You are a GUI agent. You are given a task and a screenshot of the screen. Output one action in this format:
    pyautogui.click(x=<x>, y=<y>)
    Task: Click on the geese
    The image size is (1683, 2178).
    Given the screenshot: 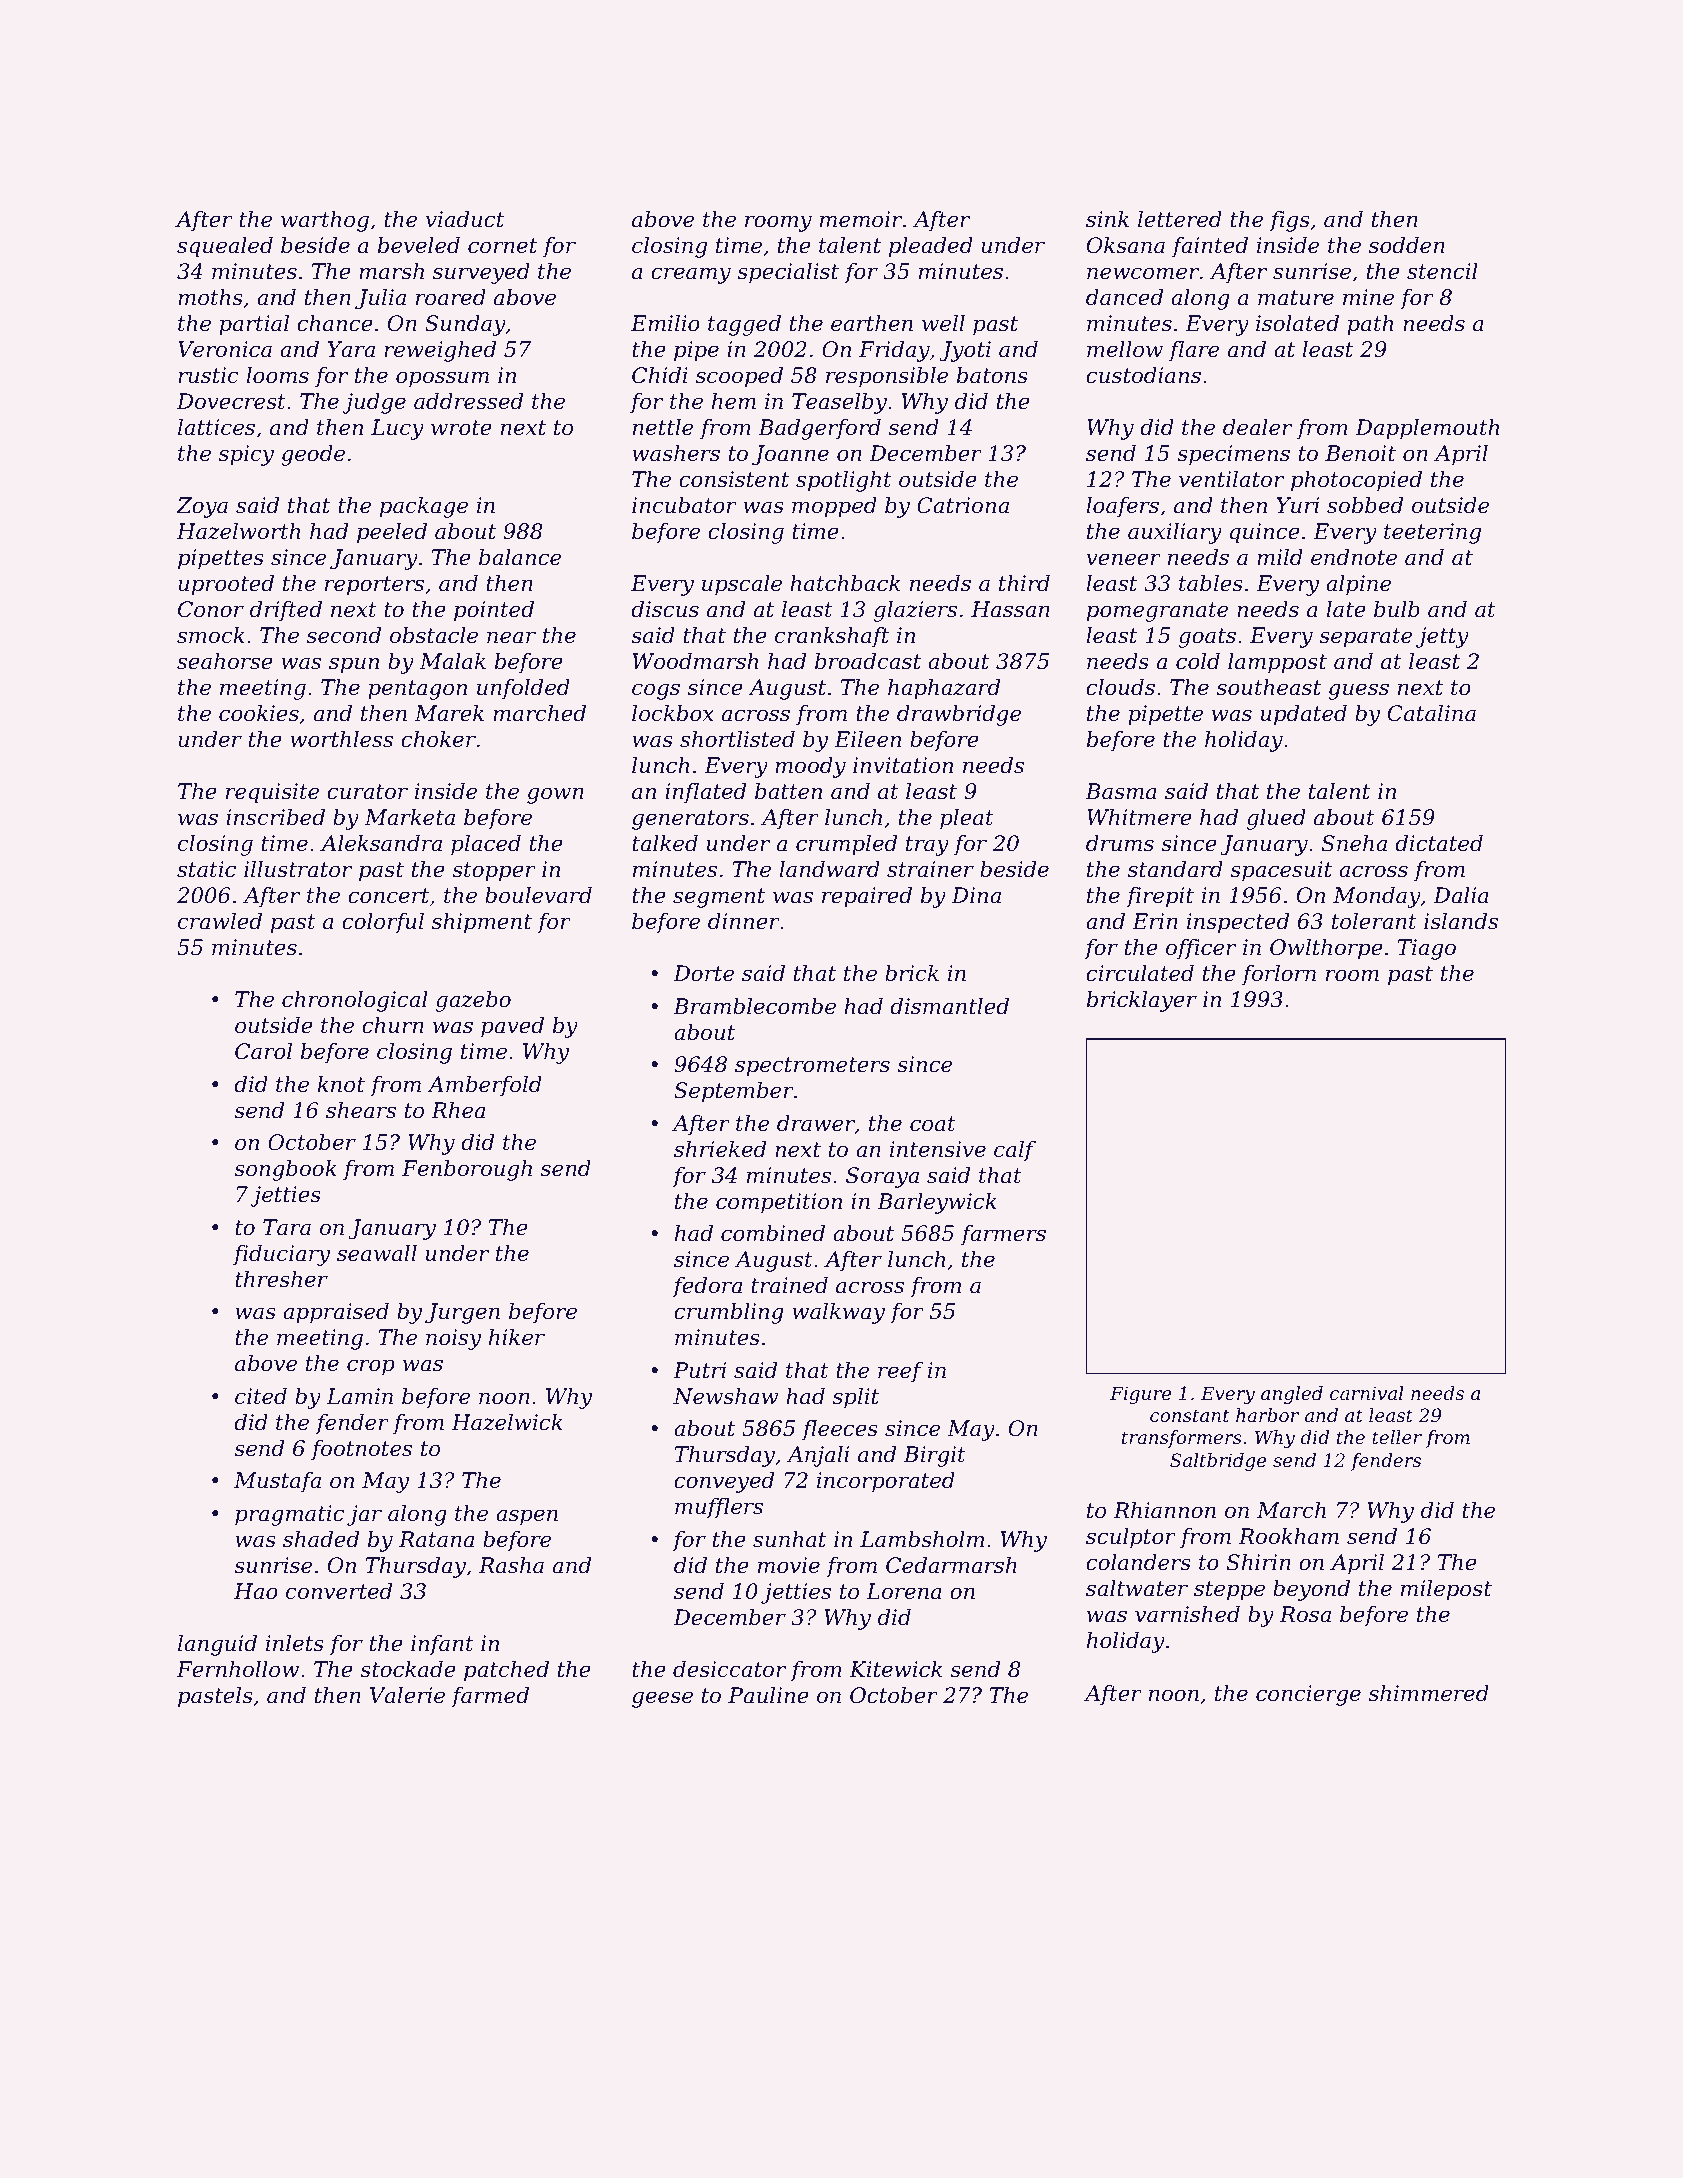 What is the action you would take?
    pyautogui.click(x=662, y=1699)
